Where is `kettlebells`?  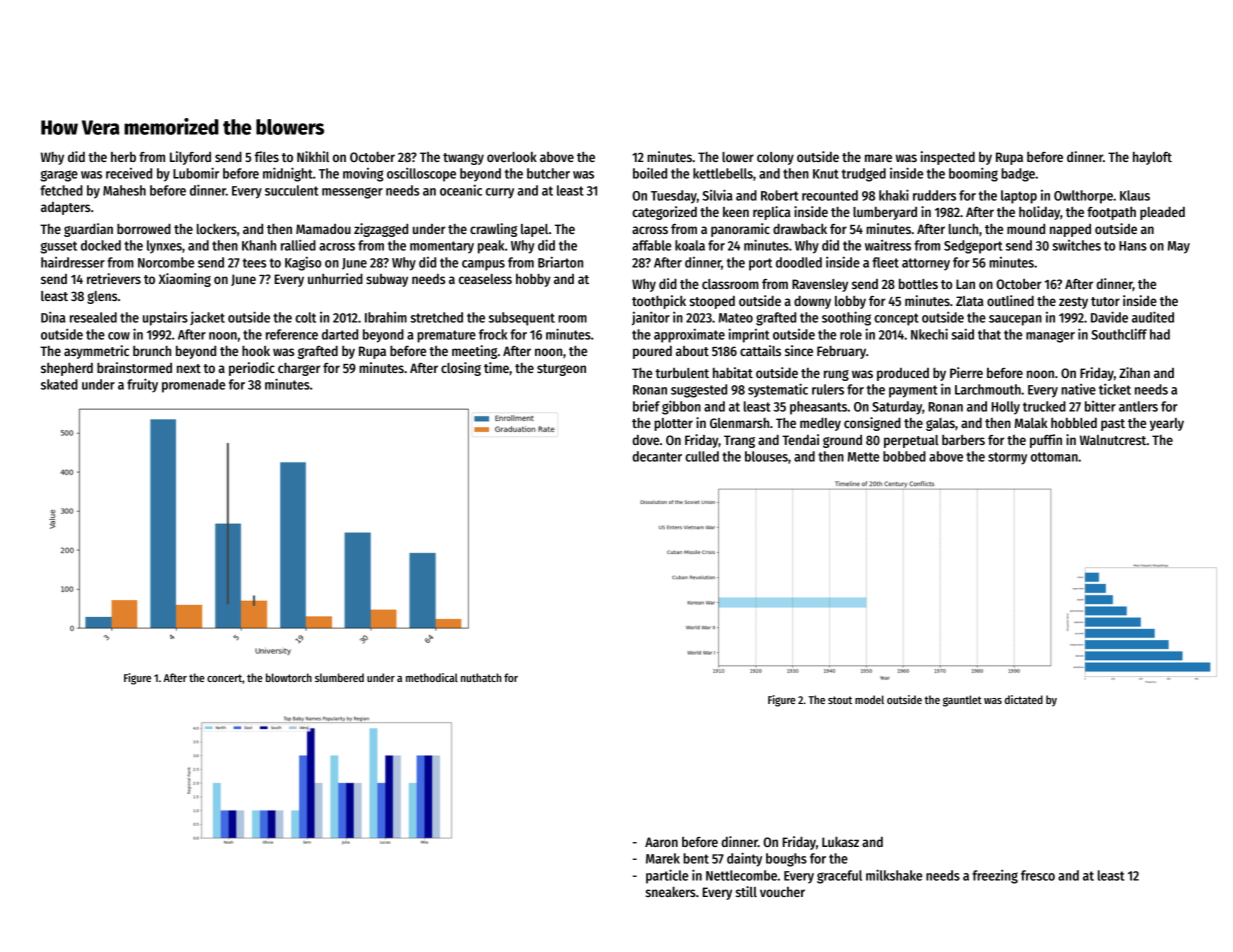
kettlebells is located at coordinates (723, 173).
